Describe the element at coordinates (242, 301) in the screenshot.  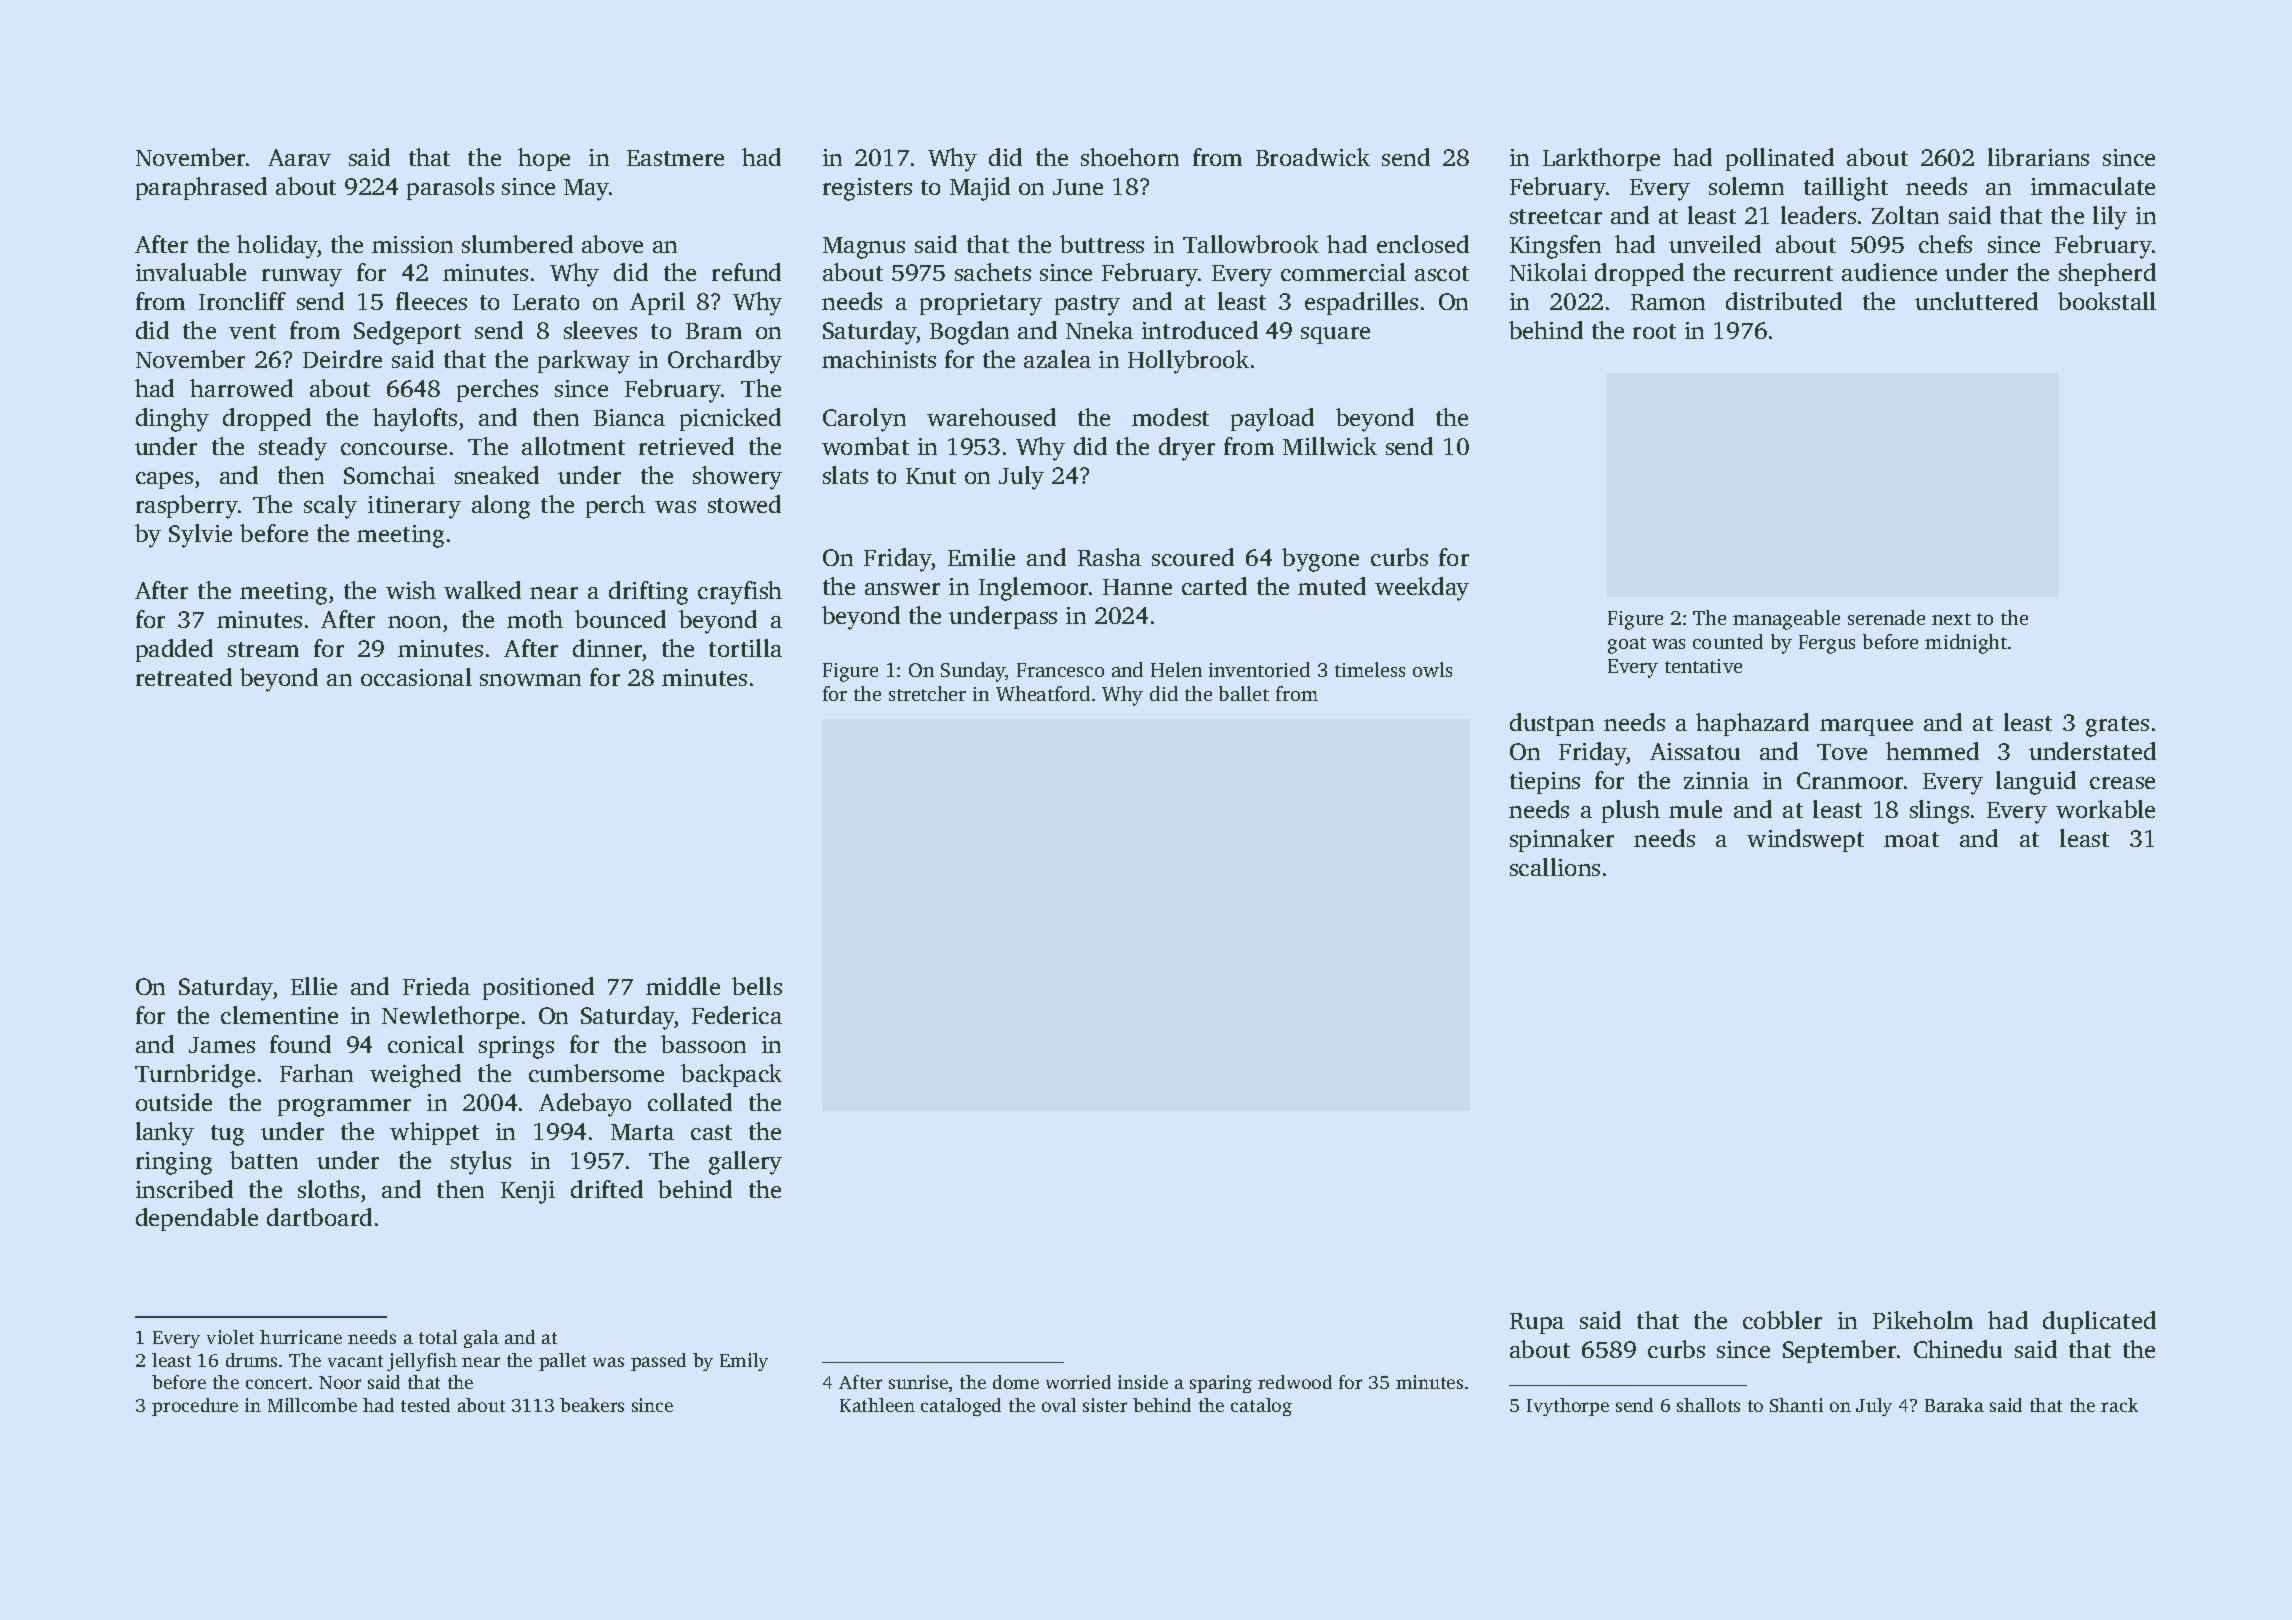
I see `Ironcliff` at that location.
